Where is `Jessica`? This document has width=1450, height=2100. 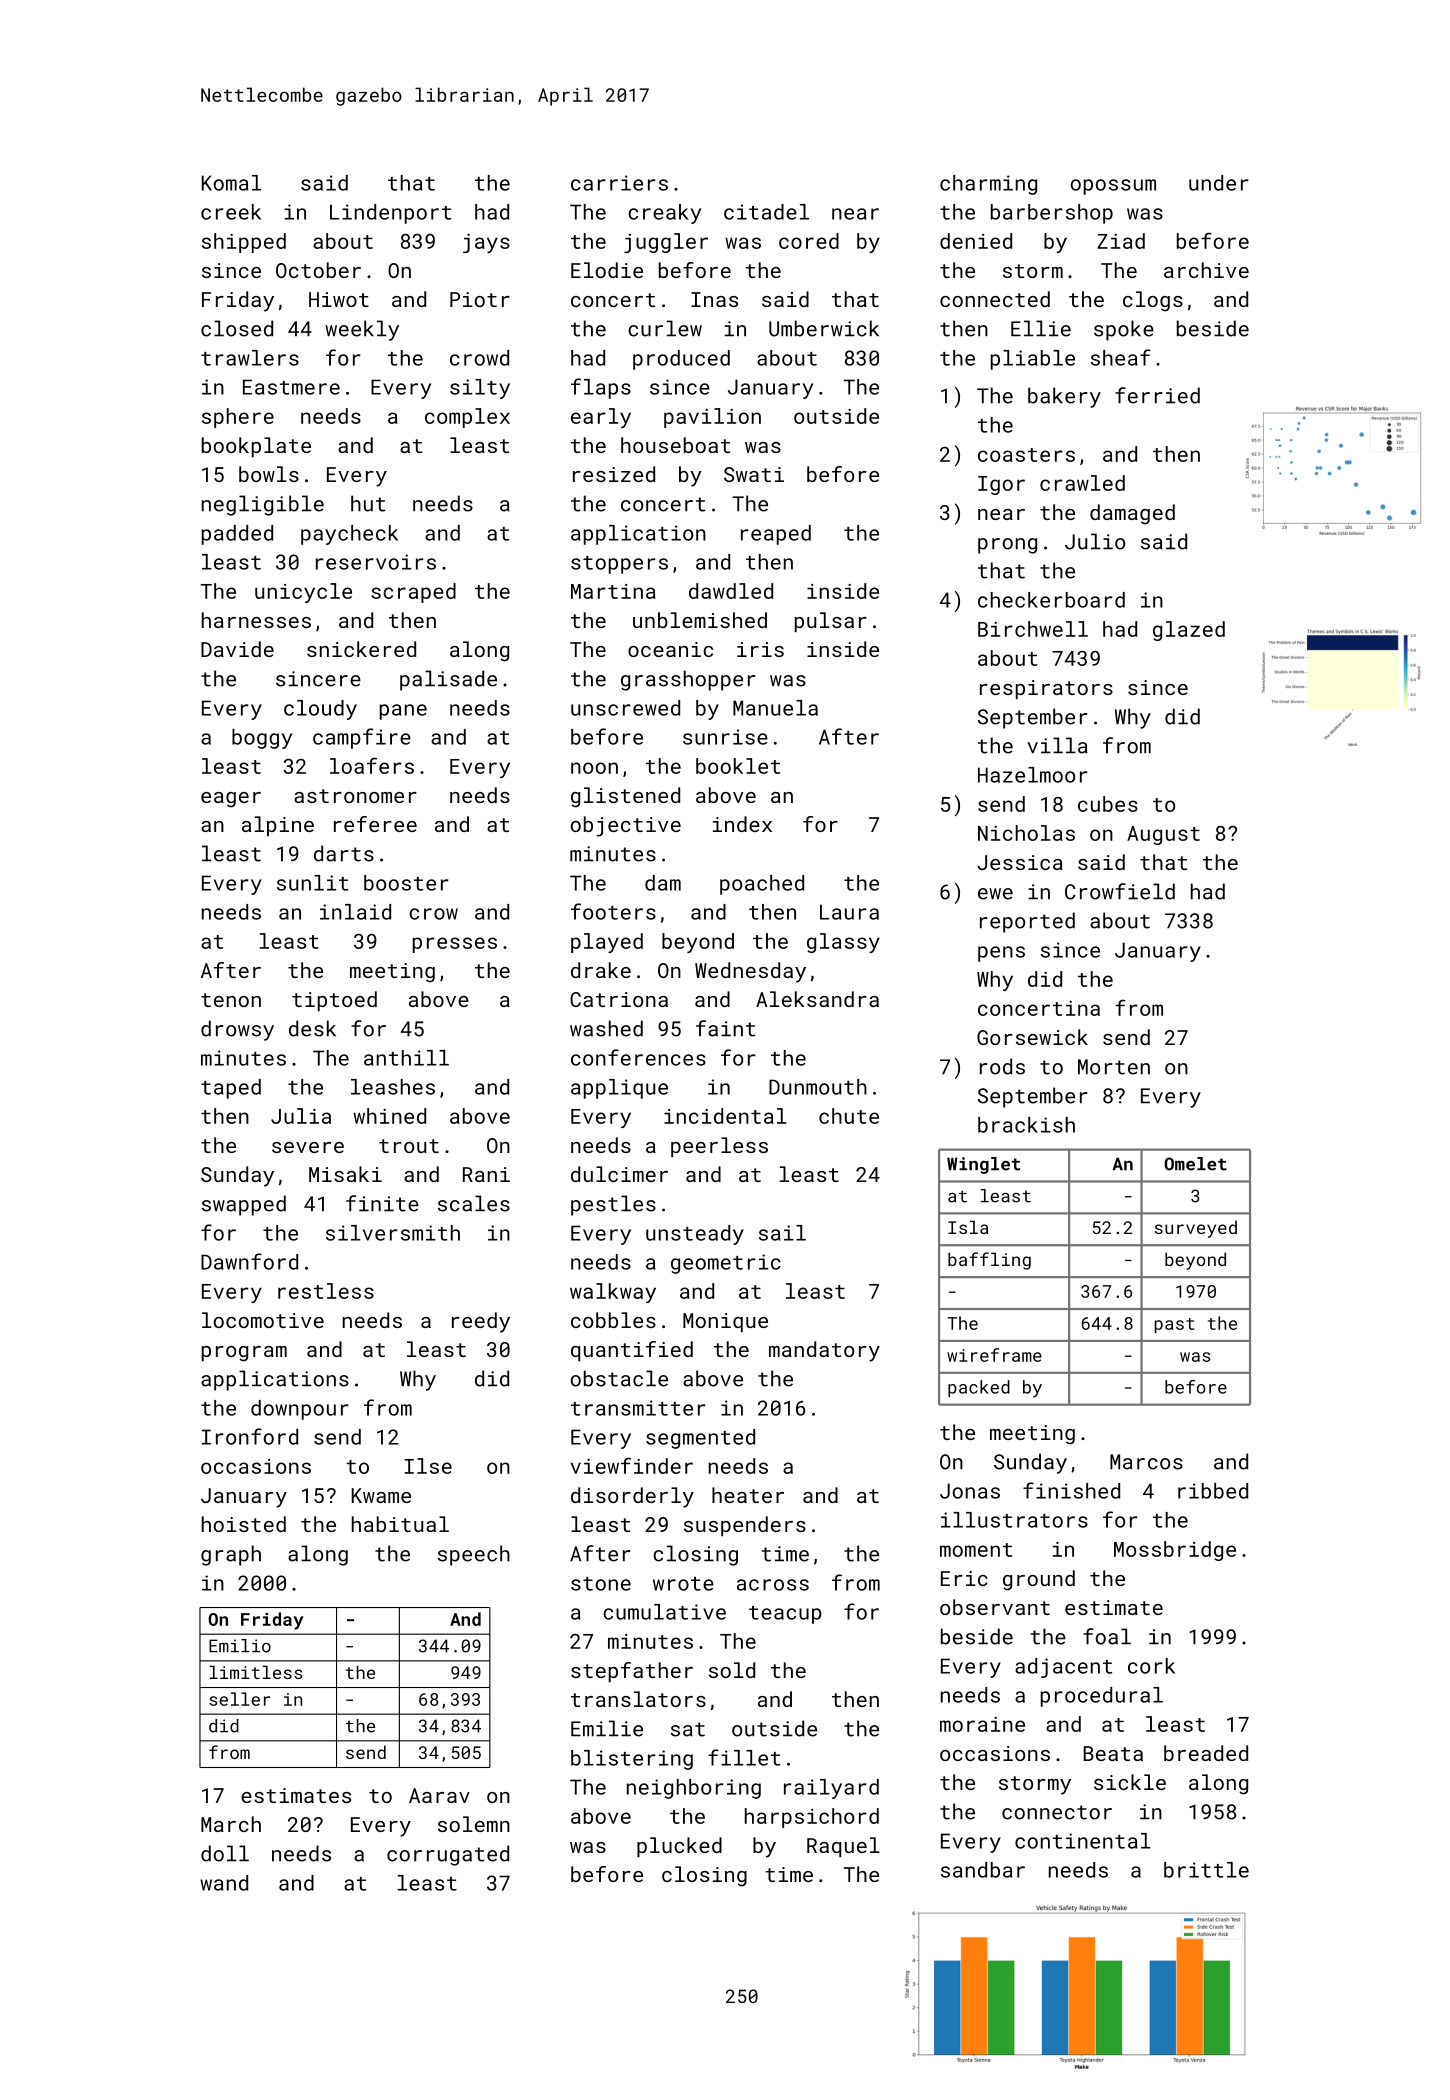
Jessica is located at coordinates (1020, 862).
